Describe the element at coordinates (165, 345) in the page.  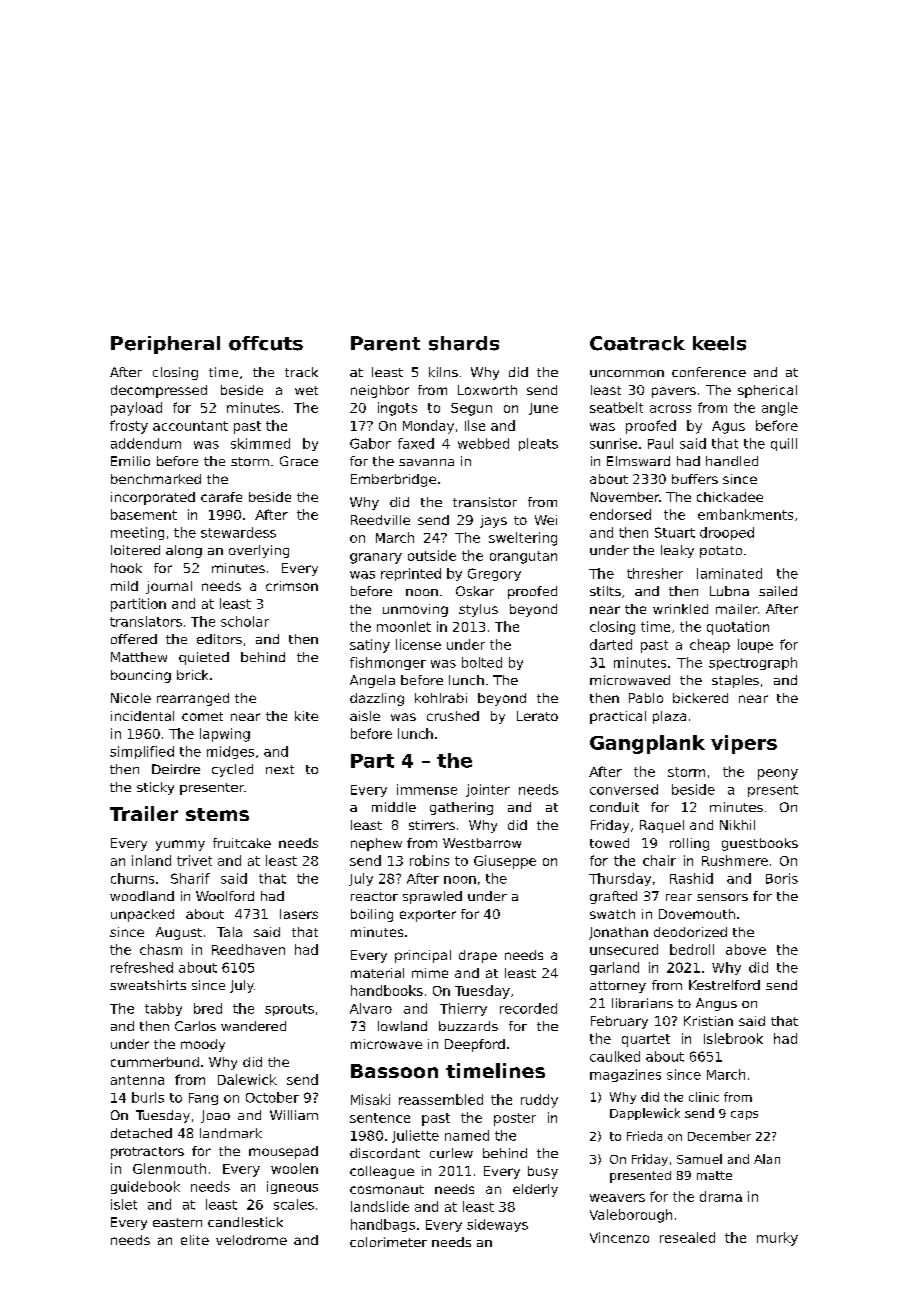
I see `Peripheral` at that location.
